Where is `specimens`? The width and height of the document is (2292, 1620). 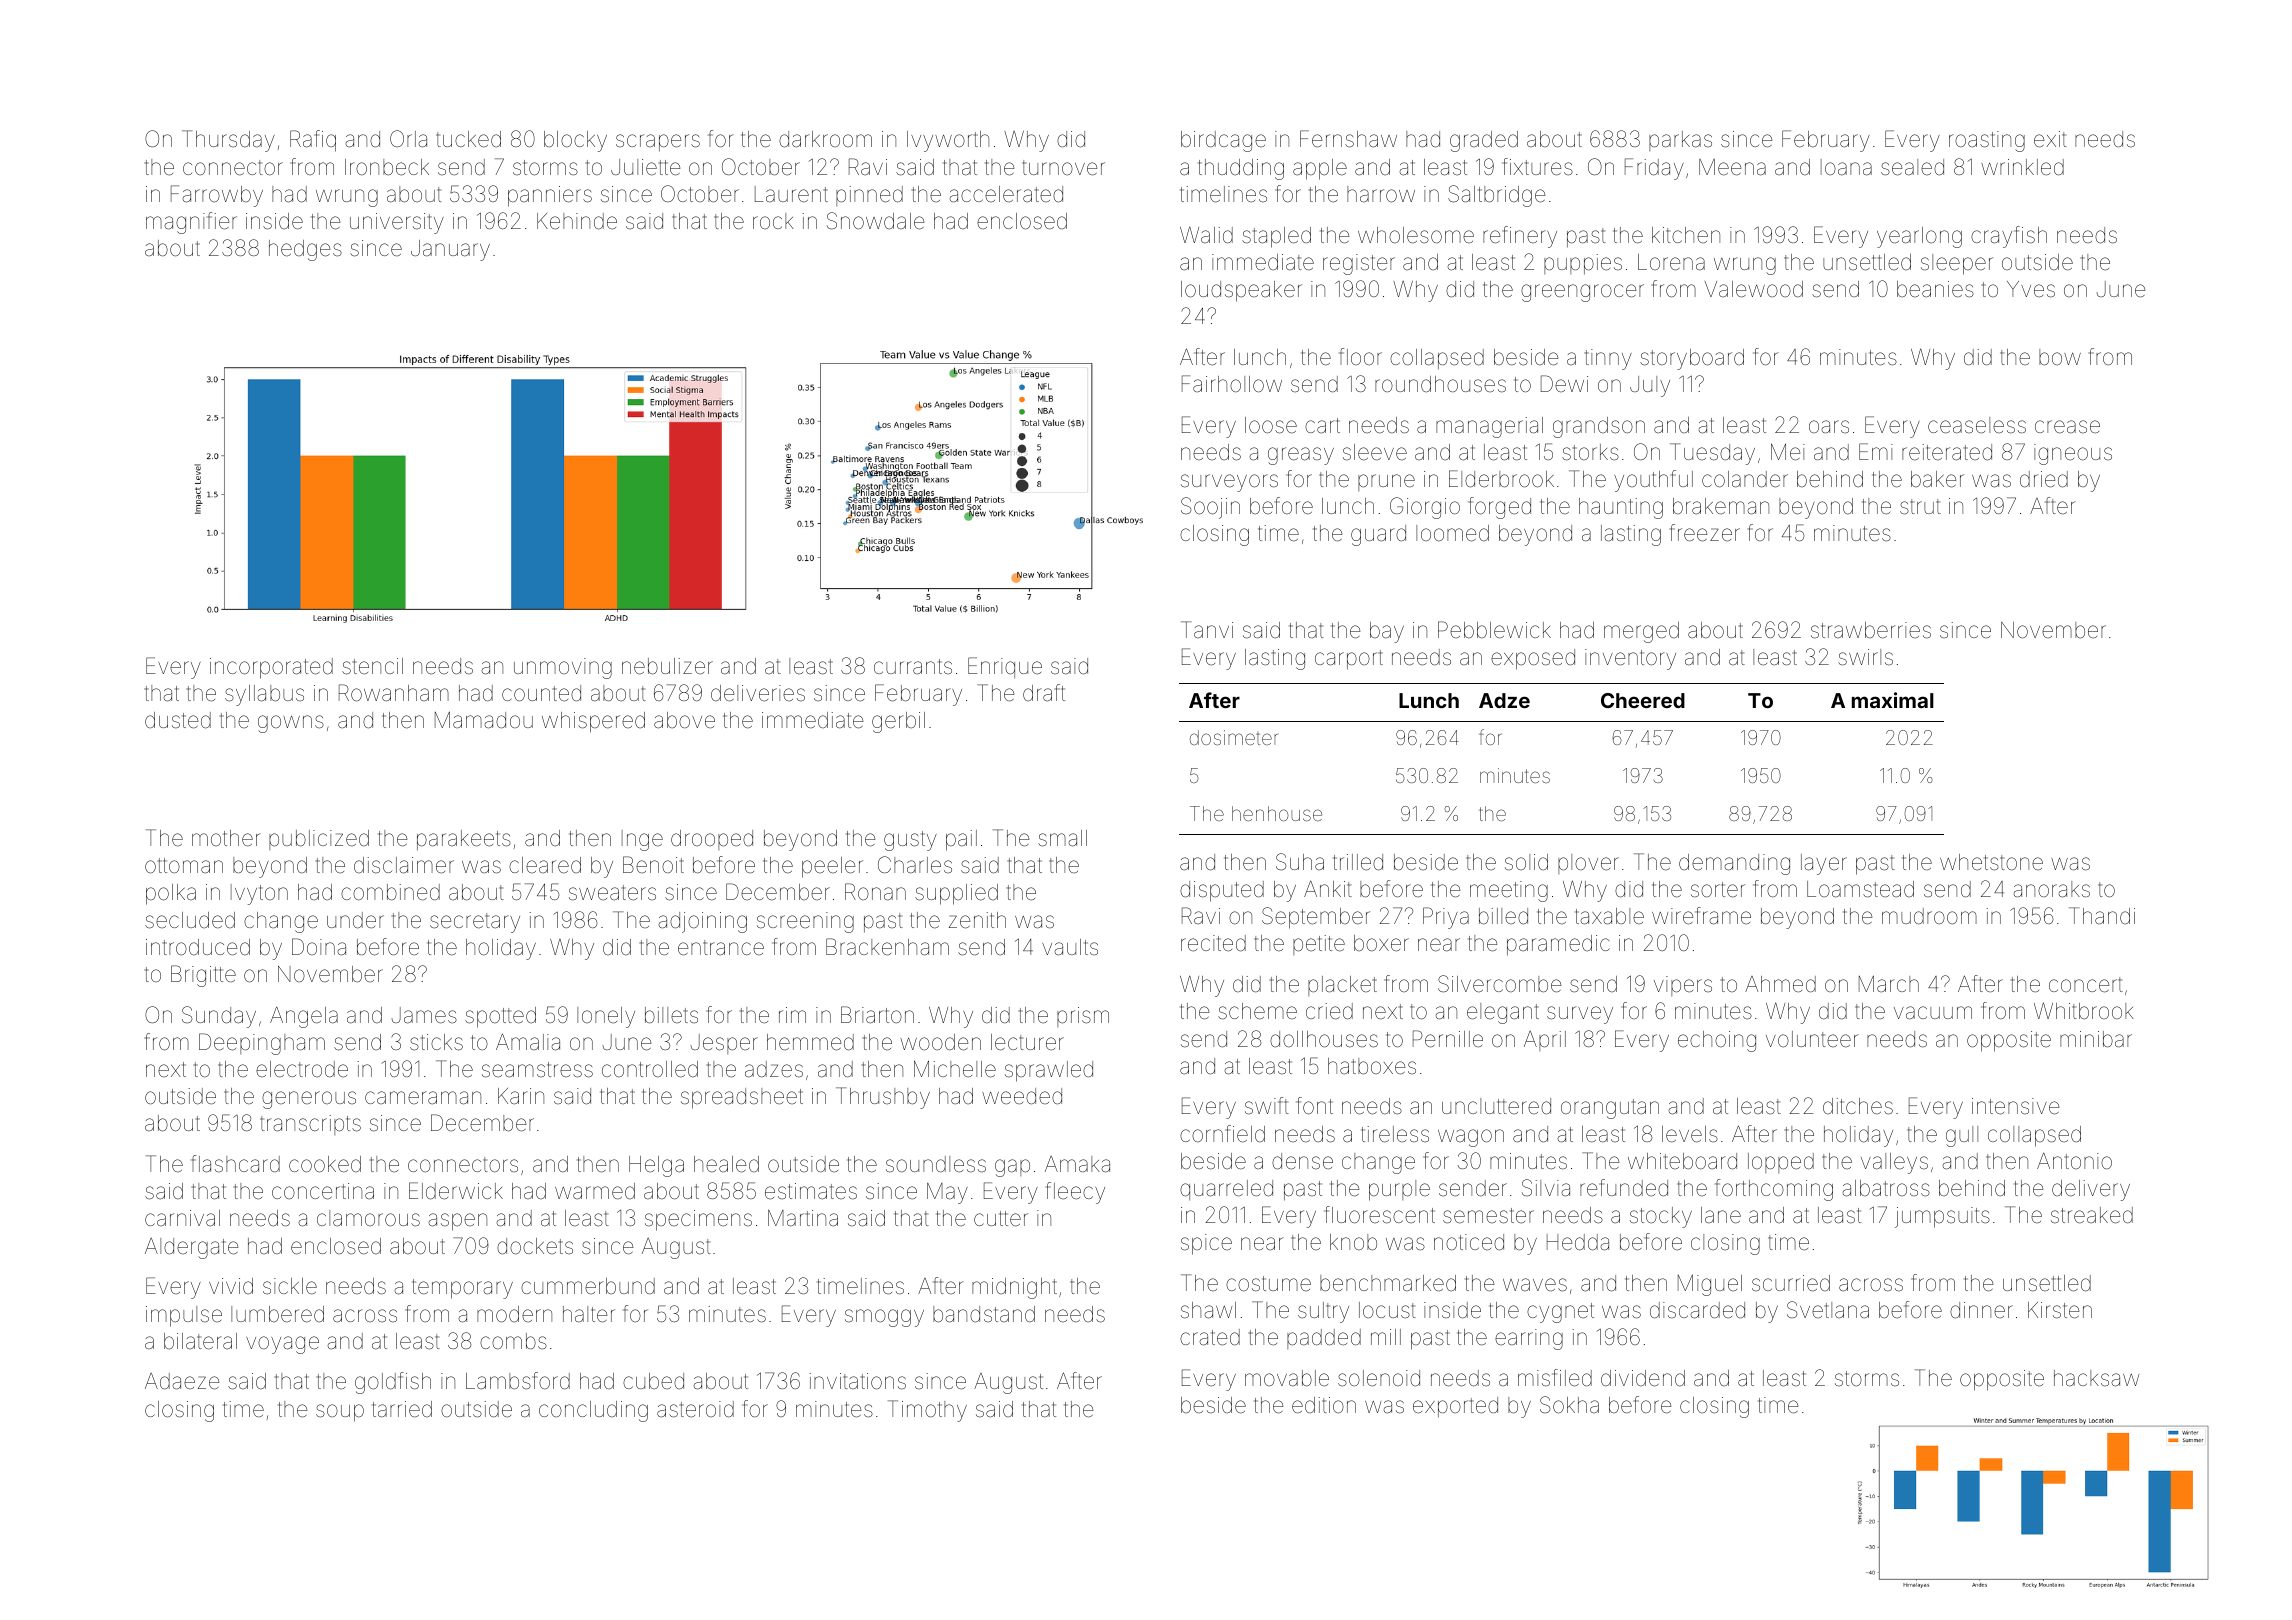
specimens is located at coordinates (698, 1220).
